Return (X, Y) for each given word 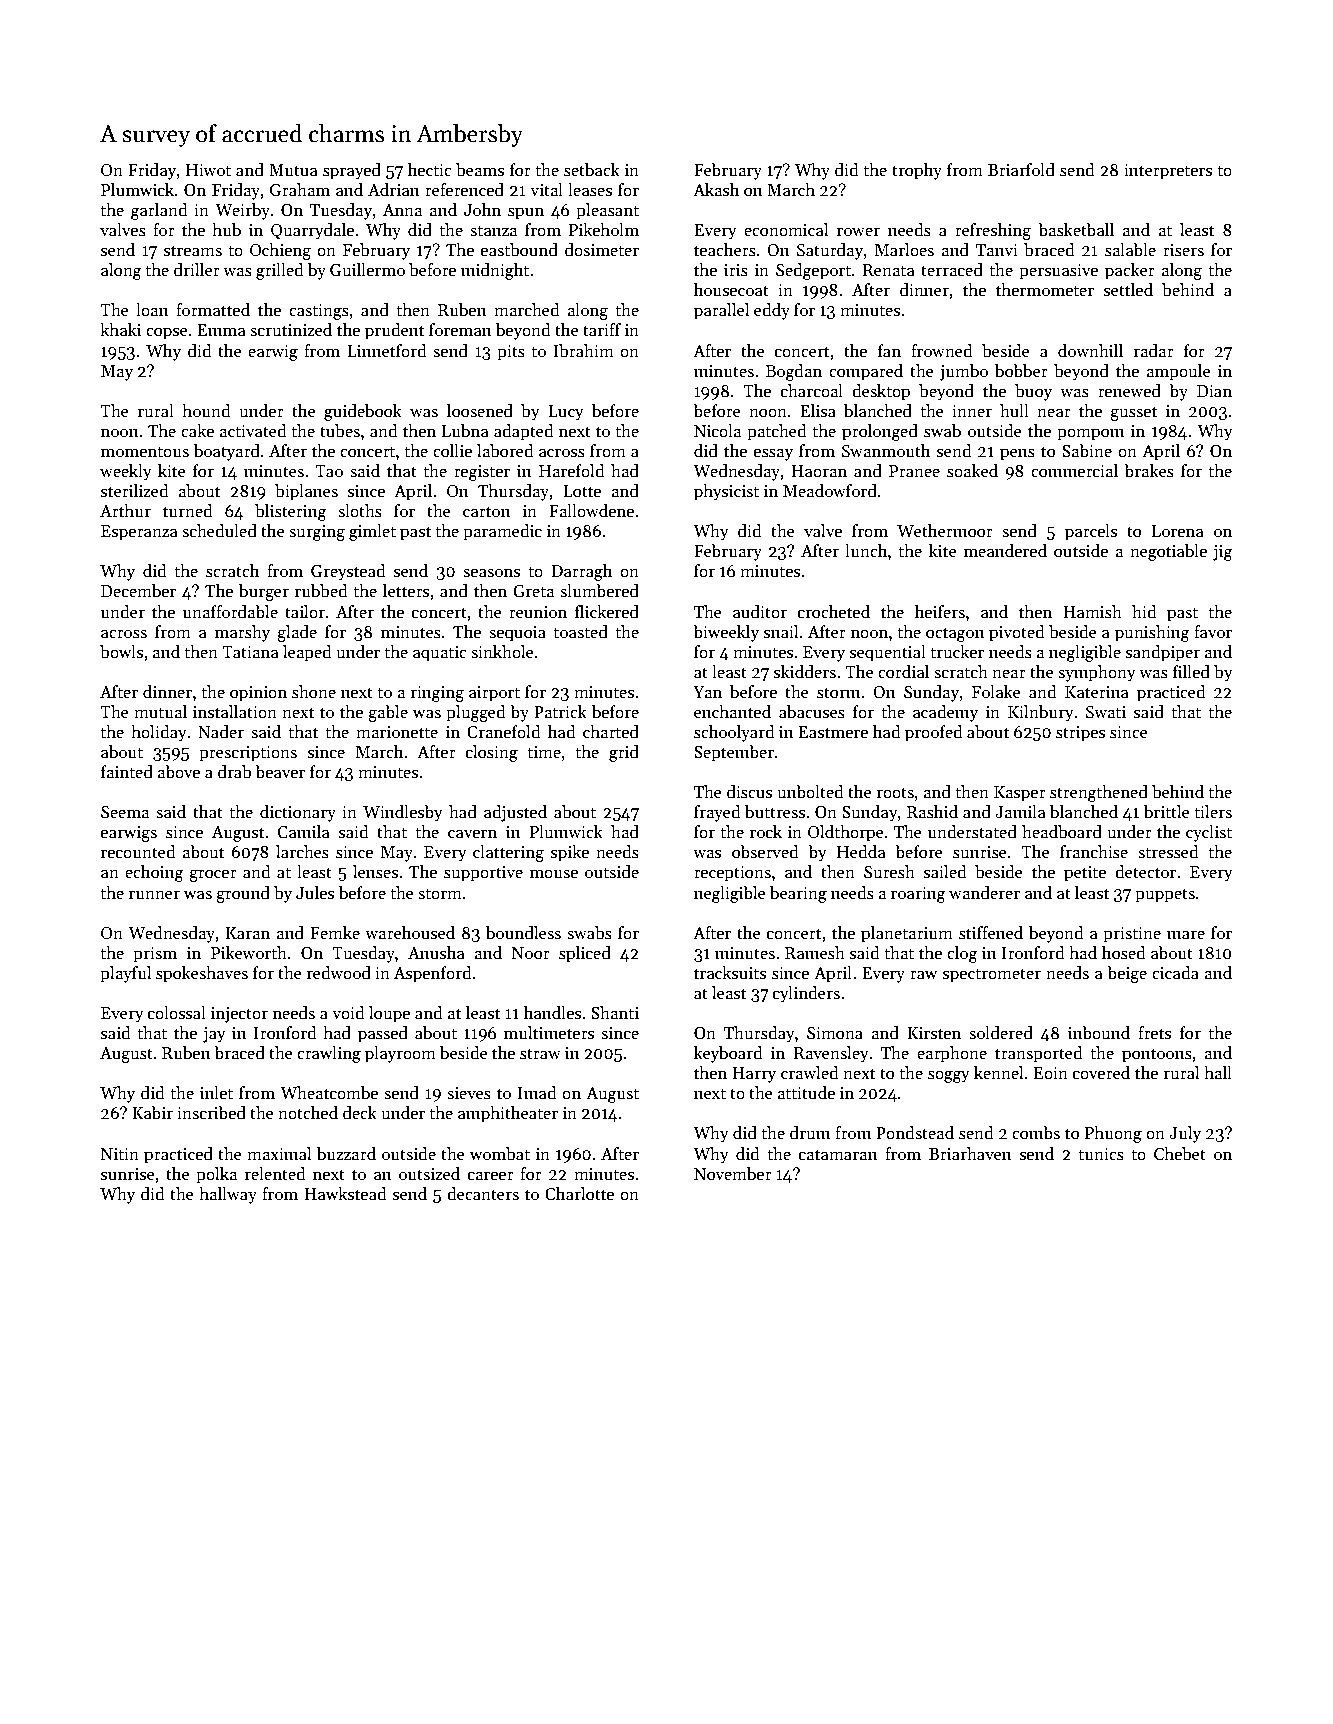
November (733, 1174)
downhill (1090, 350)
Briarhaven (970, 1153)
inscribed (211, 1113)
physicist (726, 492)
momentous (145, 452)
